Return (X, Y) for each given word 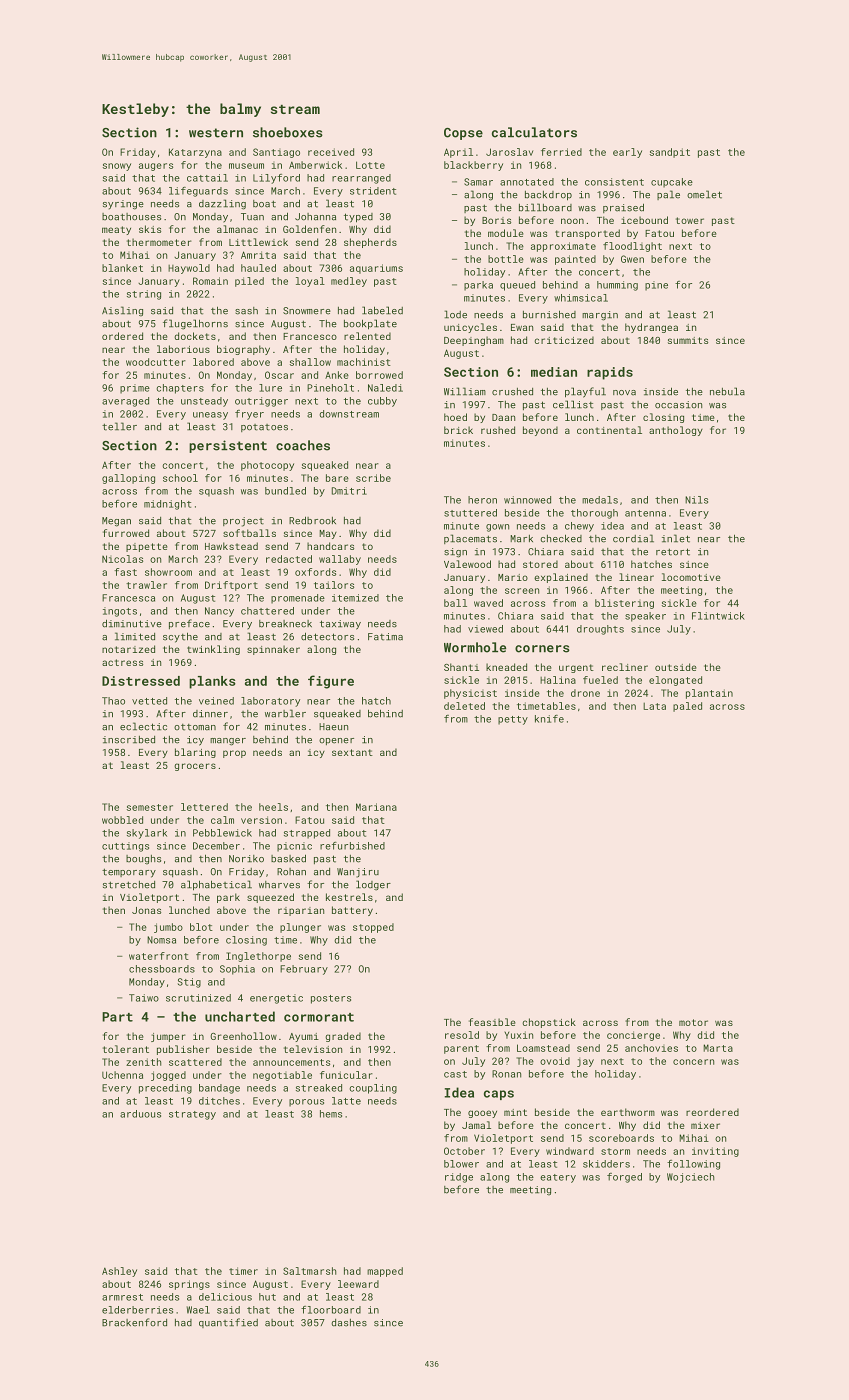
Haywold (189, 269)
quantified (228, 1323)
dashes (349, 1323)
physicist (470, 694)
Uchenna (122, 1075)
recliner (625, 667)
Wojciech (690, 1178)
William (465, 391)
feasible (492, 1022)
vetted (149, 701)
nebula (727, 391)
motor (693, 1022)
